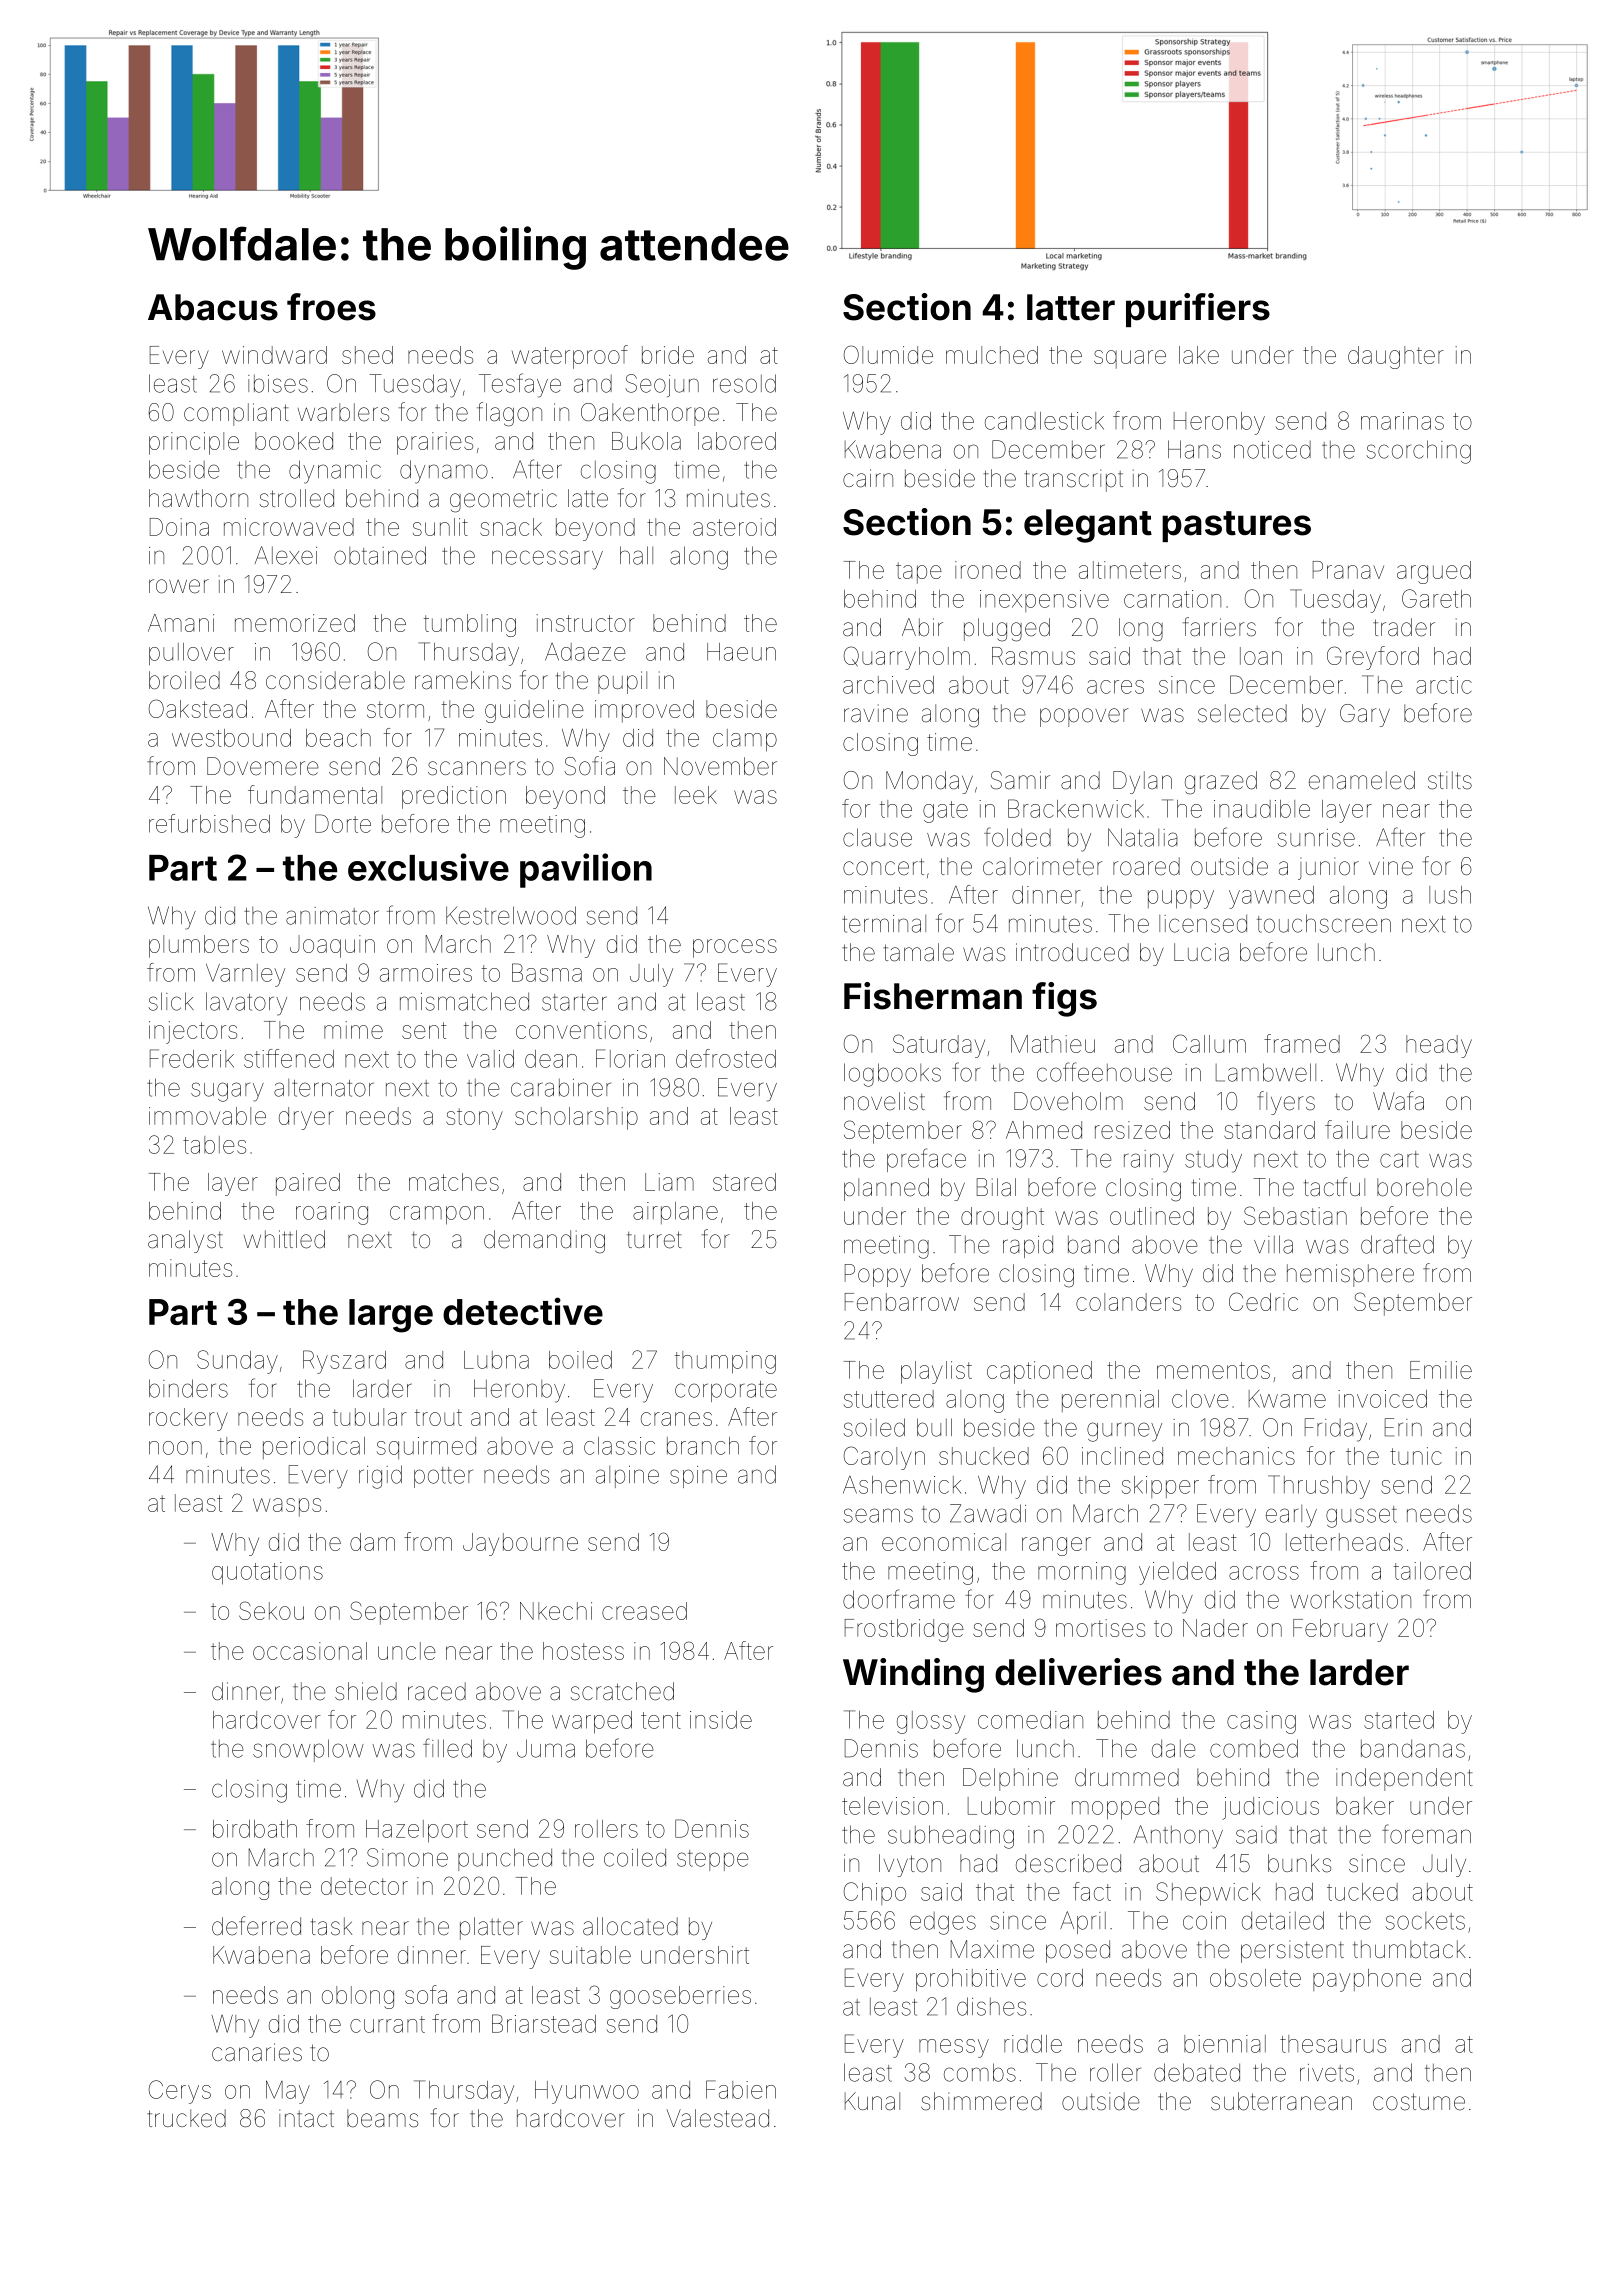 This screenshot has width=1620, height=2292. Describe the element at coordinates (255, 1829) in the screenshot. I see `birdbath` at that location.
